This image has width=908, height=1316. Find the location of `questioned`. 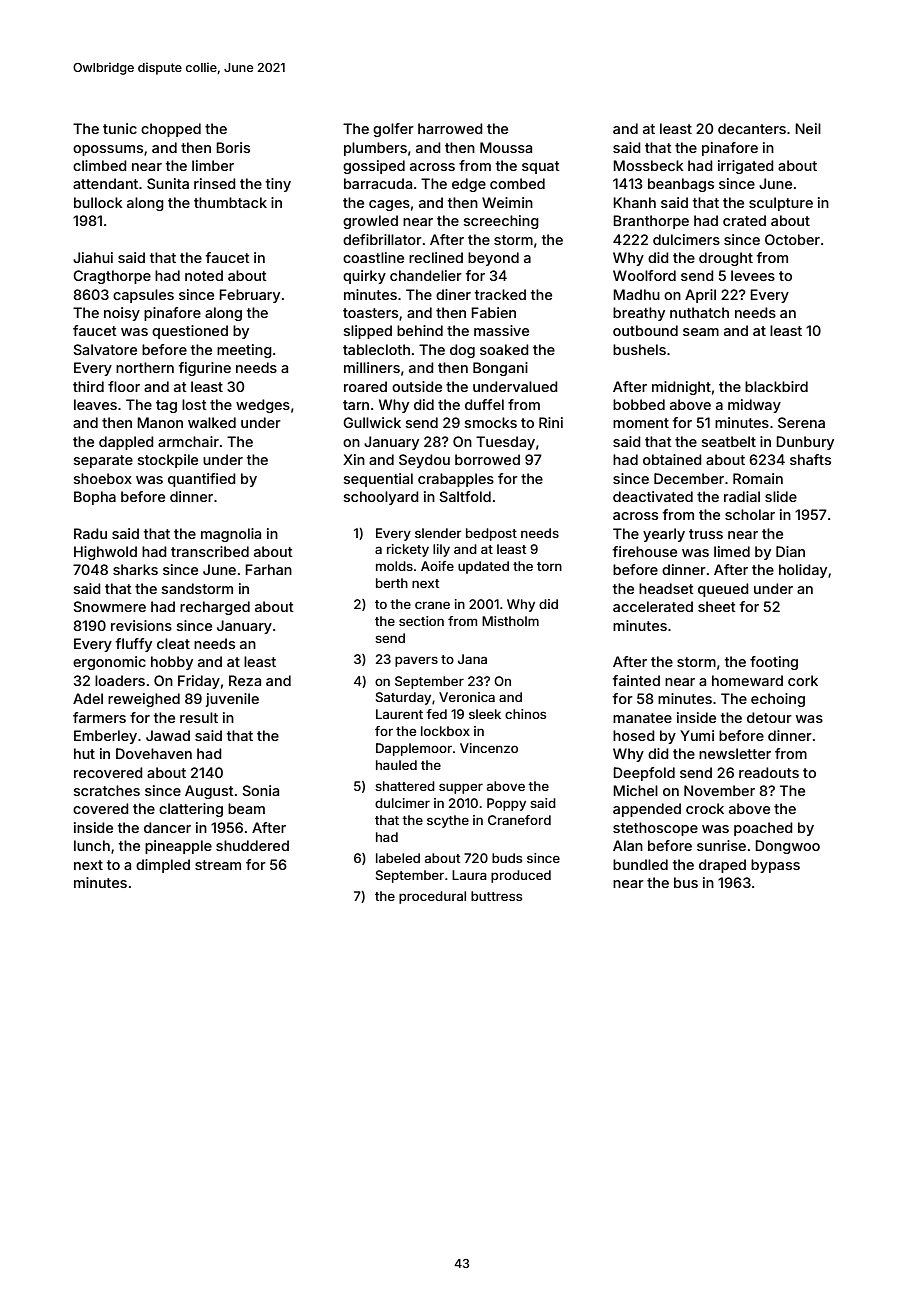

questioned is located at coordinates (190, 332).
